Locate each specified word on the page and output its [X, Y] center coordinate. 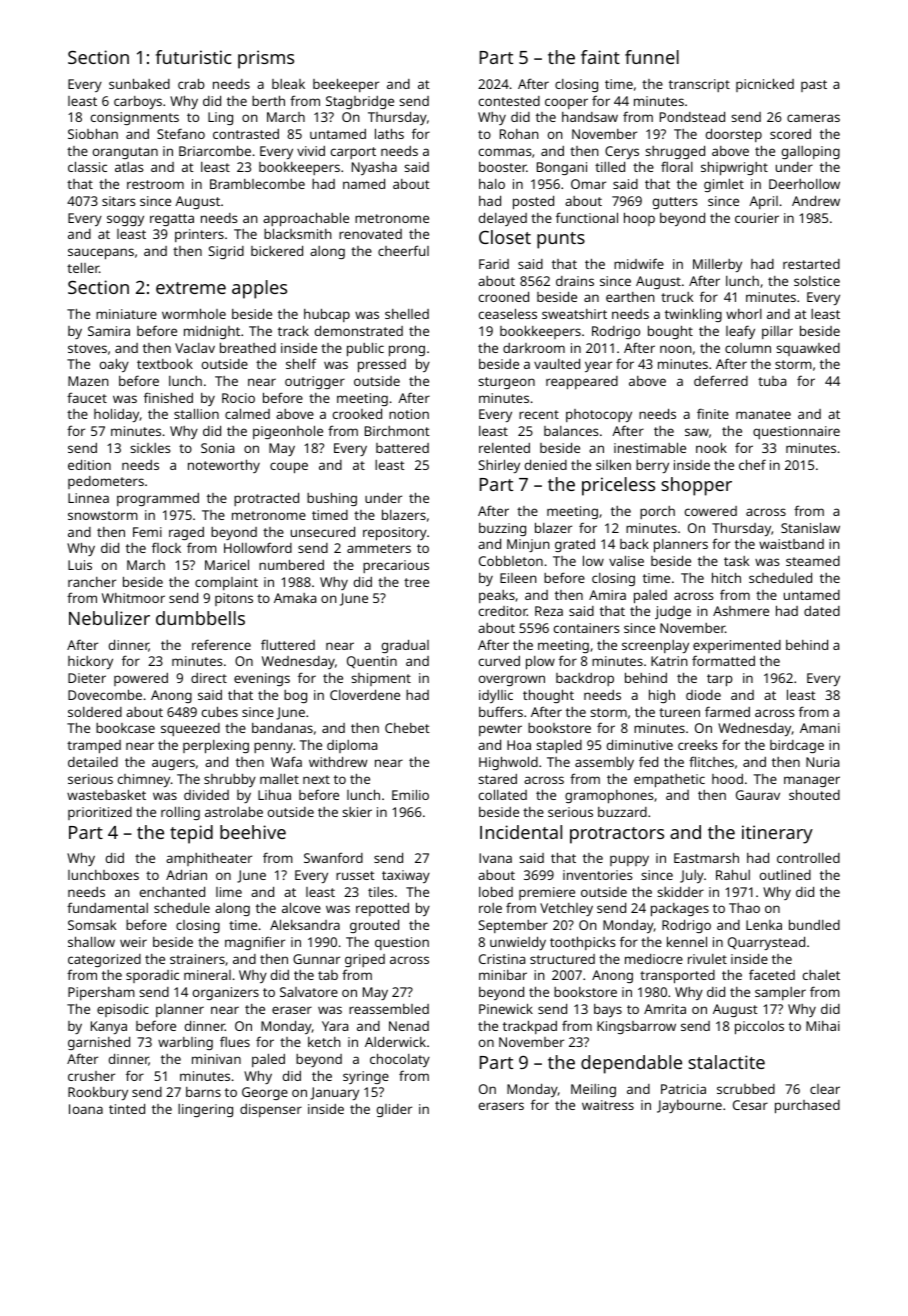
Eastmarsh [706, 857]
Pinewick [506, 1008]
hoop [639, 219]
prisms [266, 59]
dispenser [271, 1110]
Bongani [562, 168]
